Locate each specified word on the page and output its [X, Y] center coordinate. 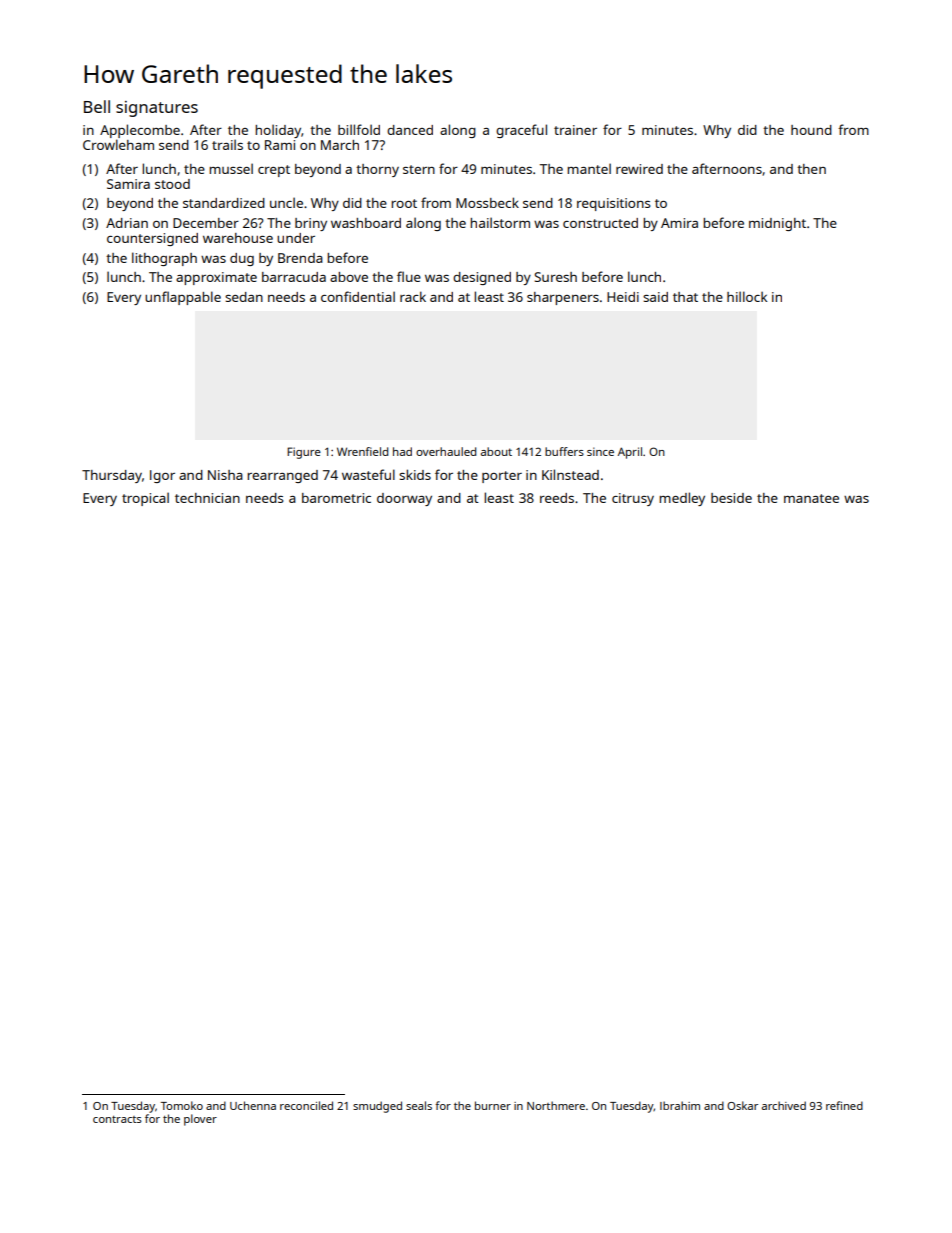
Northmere [556, 1105]
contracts [117, 1119]
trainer [575, 130]
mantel [589, 168]
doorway [404, 499]
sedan [244, 297]
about [496, 451]
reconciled [306, 1105]
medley [682, 499]
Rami [280, 145]
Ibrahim [680, 1105]
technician [207, 498]
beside [731, 498]
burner [493, 1105]
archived [784, 1105]
